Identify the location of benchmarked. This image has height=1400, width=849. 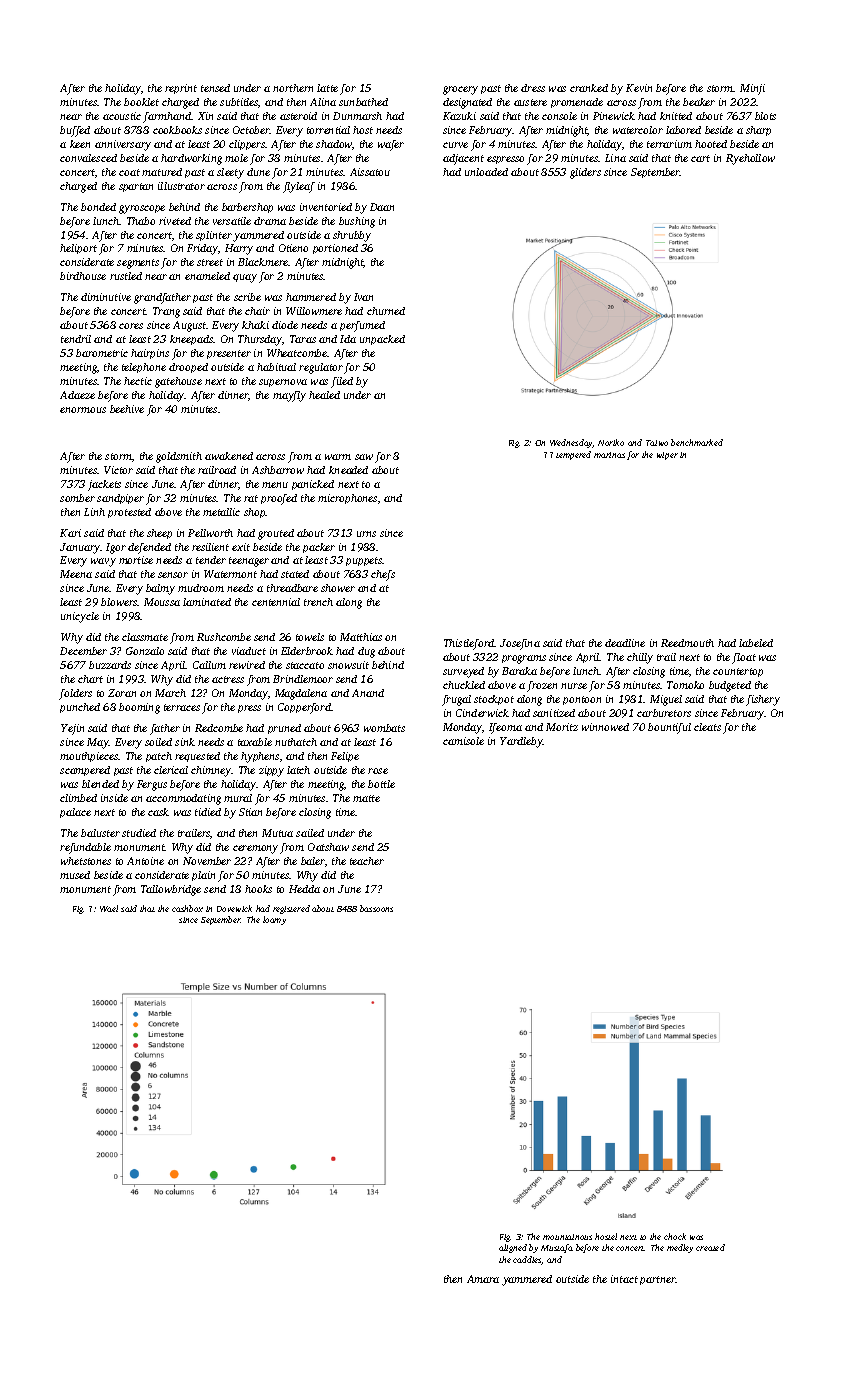
(697, 442).
